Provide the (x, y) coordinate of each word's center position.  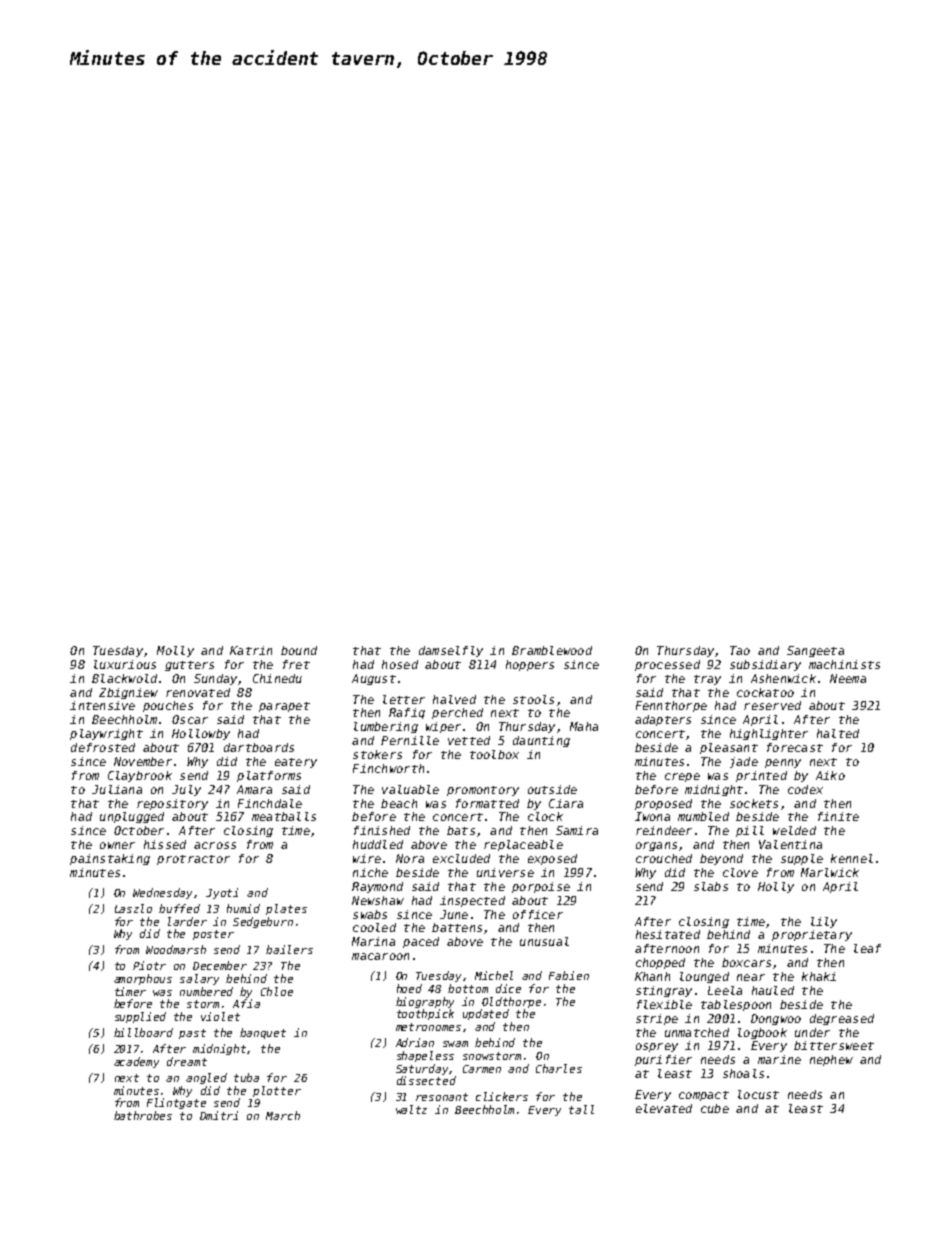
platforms (269, 776)
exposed (552, 859)
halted (838, 733)
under (812, 1032)
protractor (193, 860)
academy (136, 1062)
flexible (664, 1004)
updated (486, 1014)
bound (299, 650)
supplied (140, 1017)
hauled (773, 990)
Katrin (251, 650)
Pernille (410, 740)
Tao (740, 650)
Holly (776, 887)
